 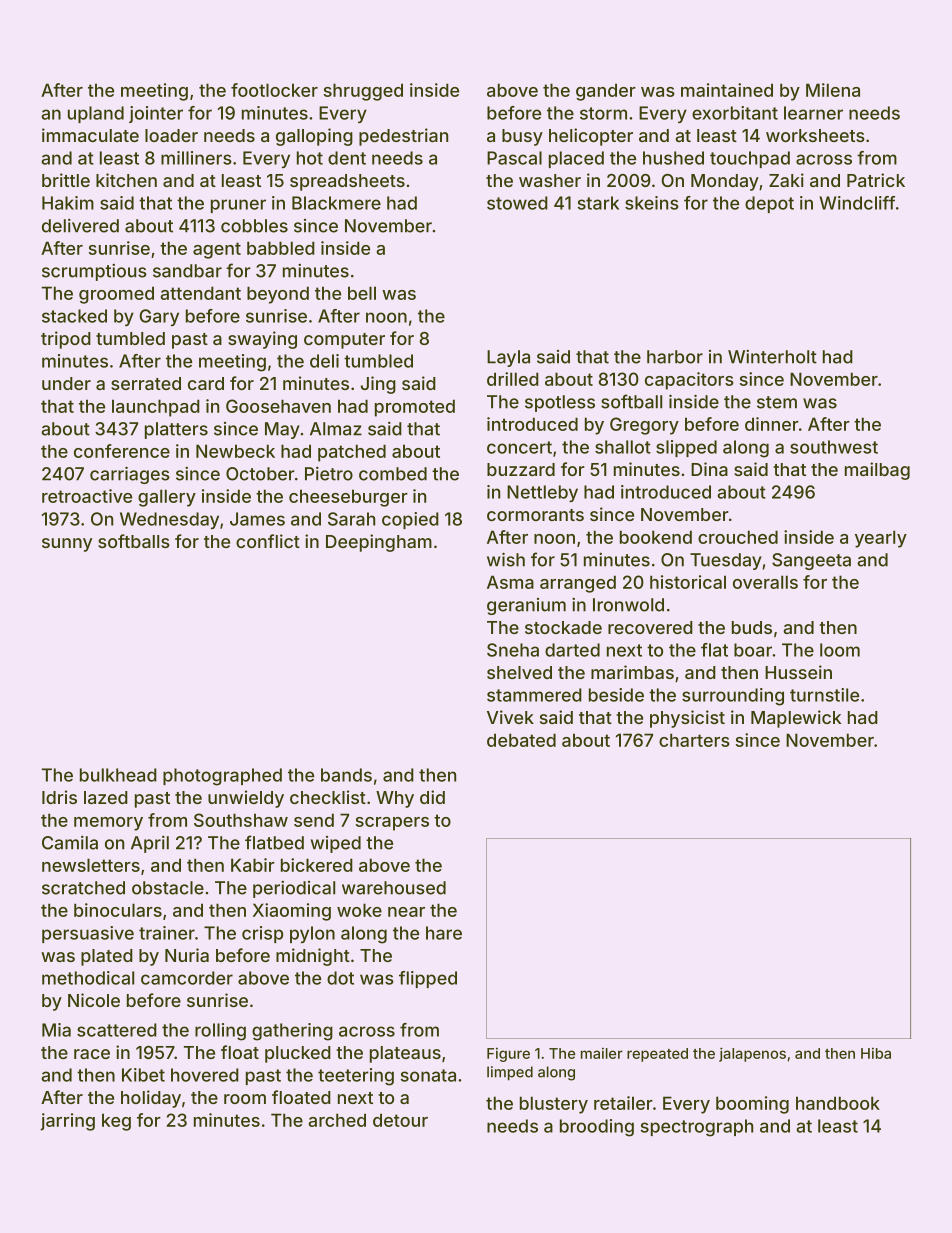 I want to click on photographed, so click(x=222, y=777).
